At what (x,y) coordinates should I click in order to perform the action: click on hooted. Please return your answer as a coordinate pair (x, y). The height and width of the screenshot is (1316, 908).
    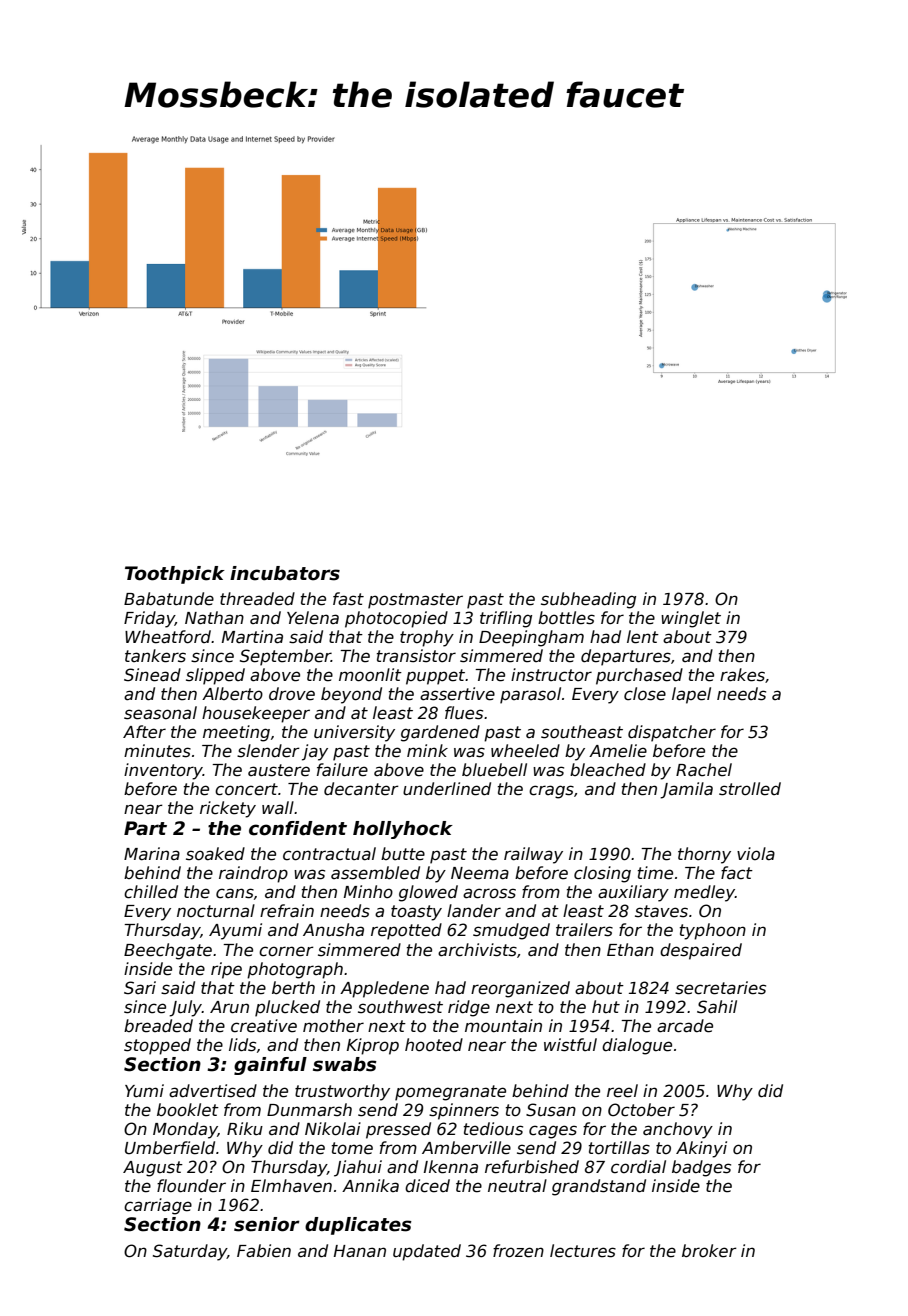
    Looking at the image, I should click on (434, 1045).
